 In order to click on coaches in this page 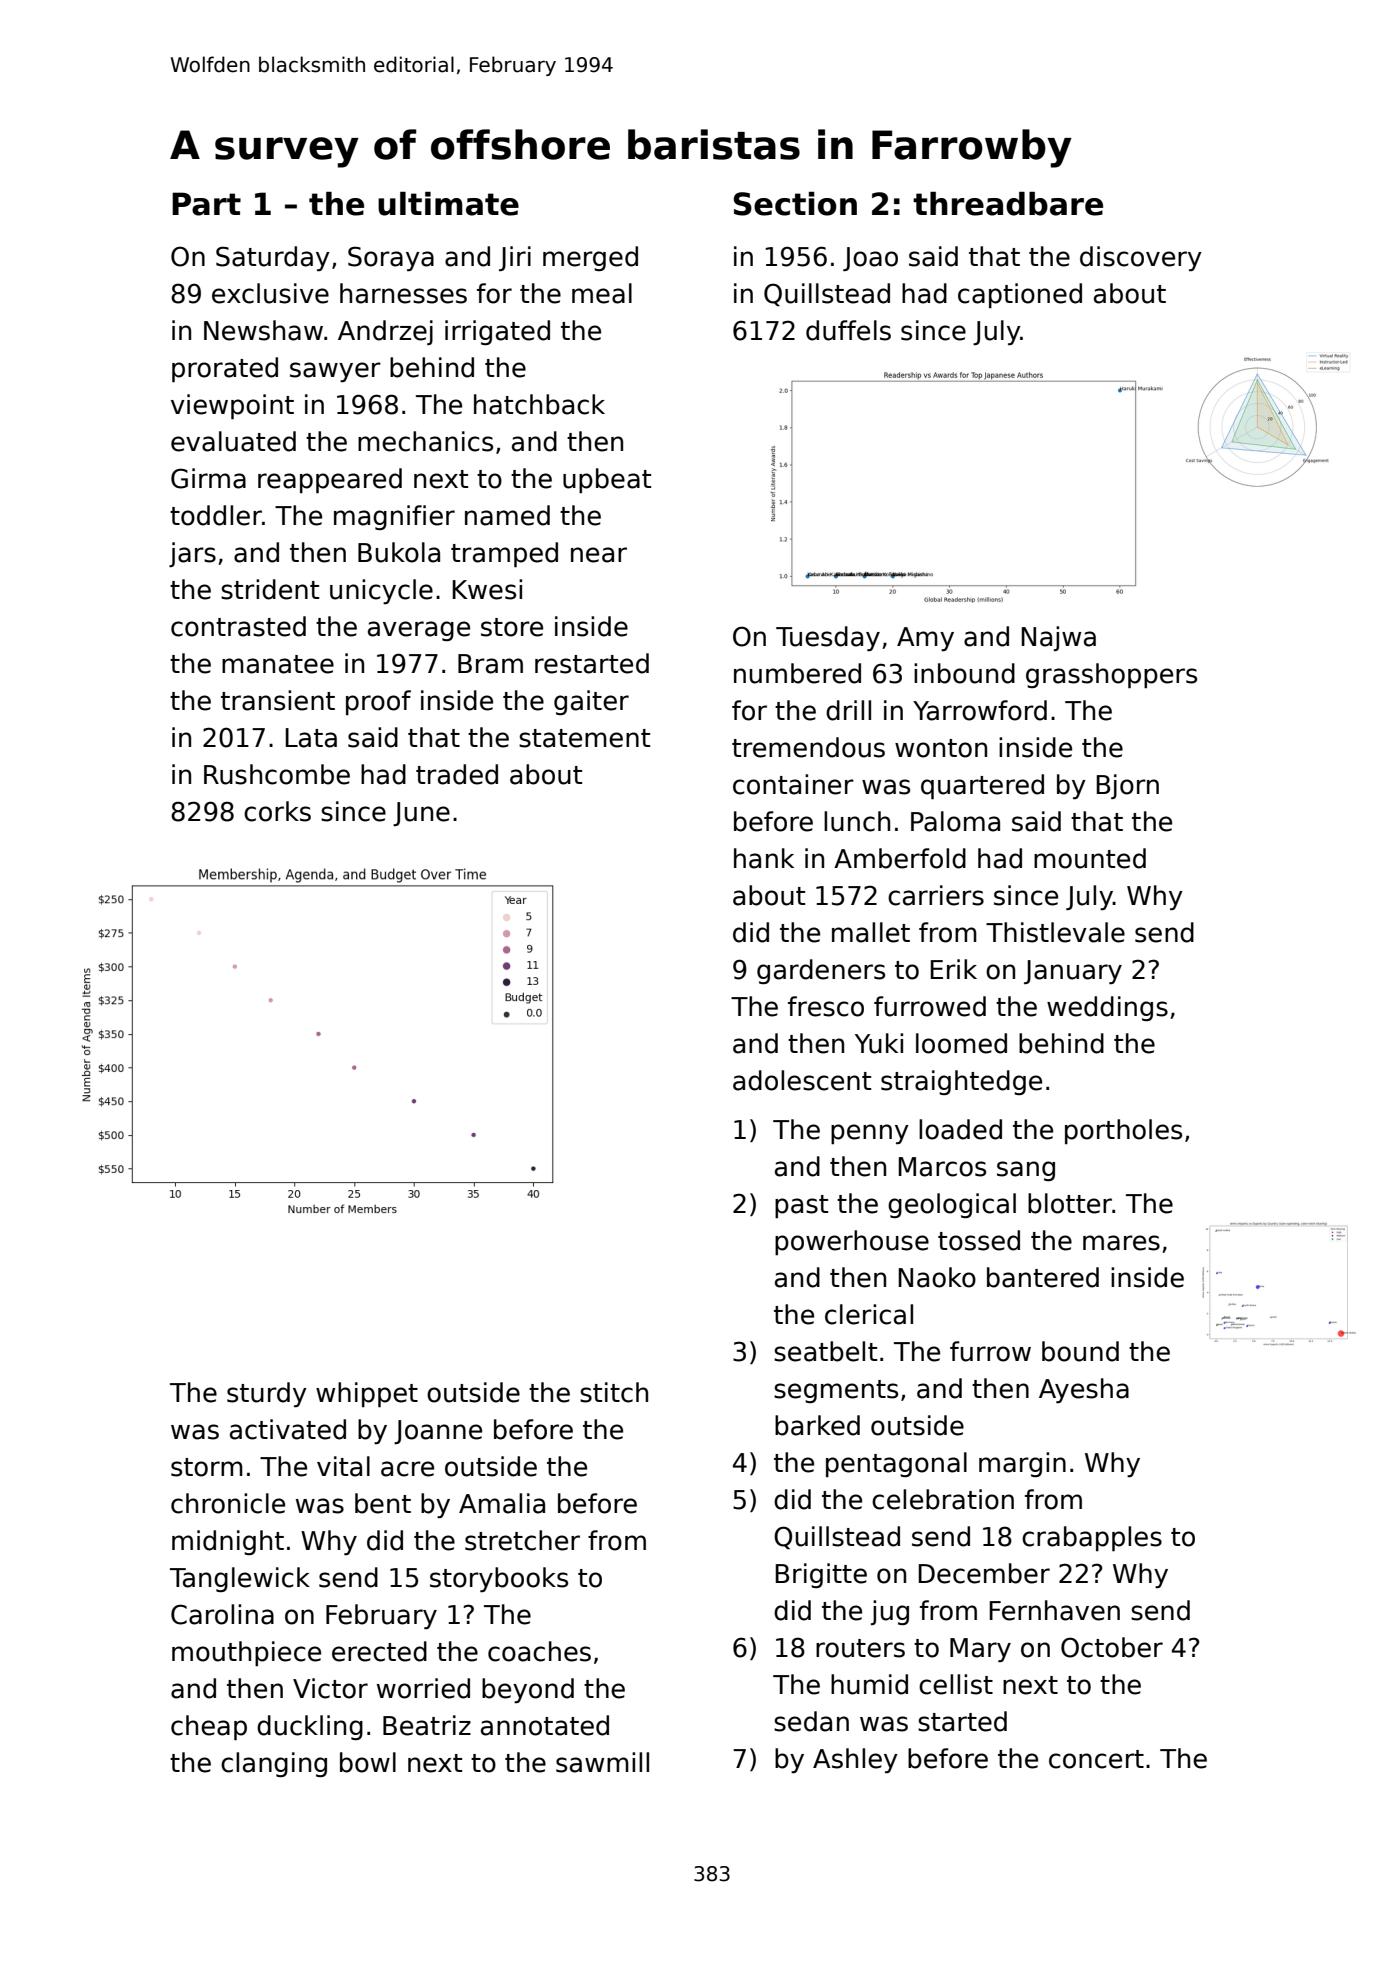, I will do `click(539, 1651)`.
